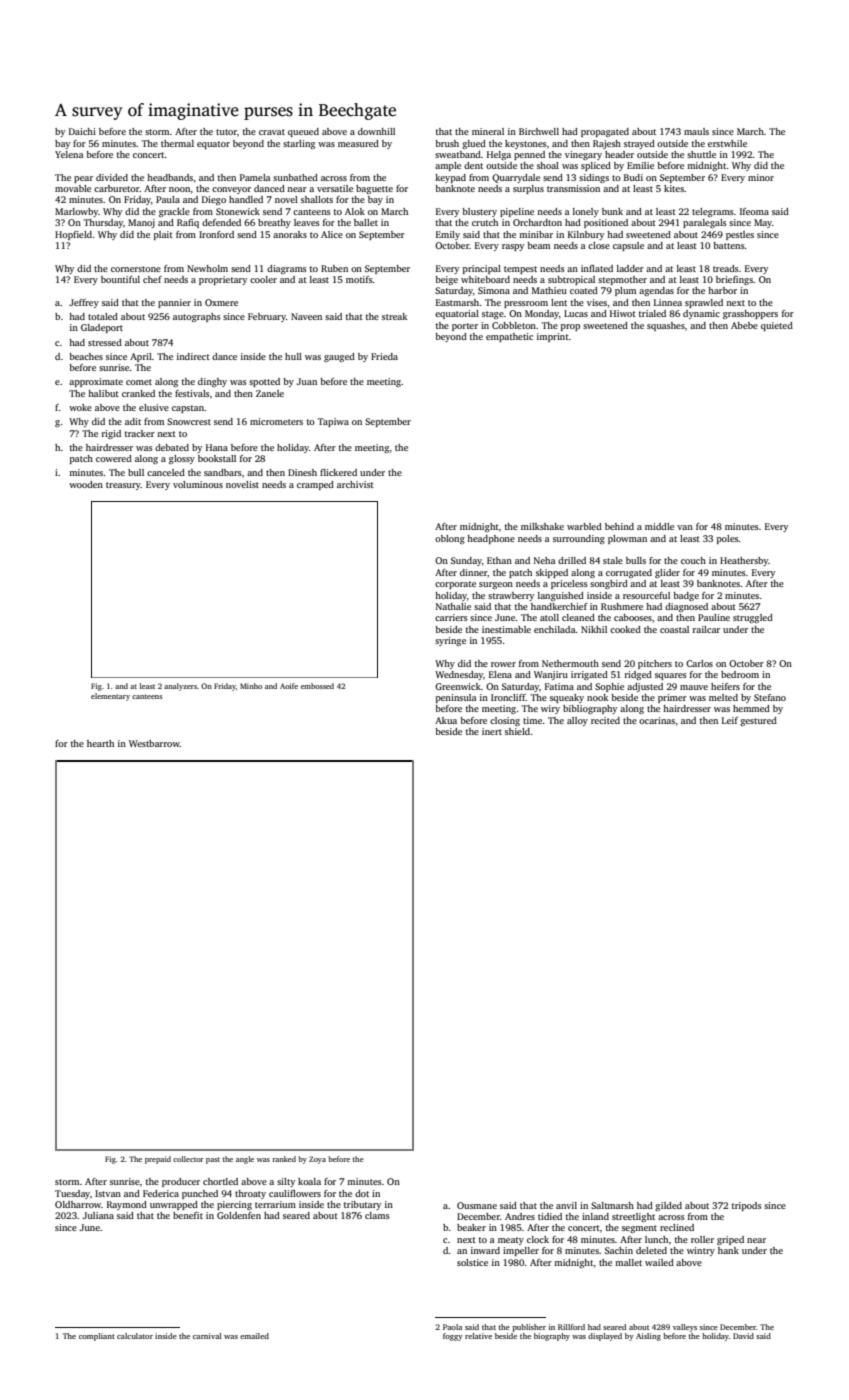  I want to click on gilded, so click(668, 1206).
